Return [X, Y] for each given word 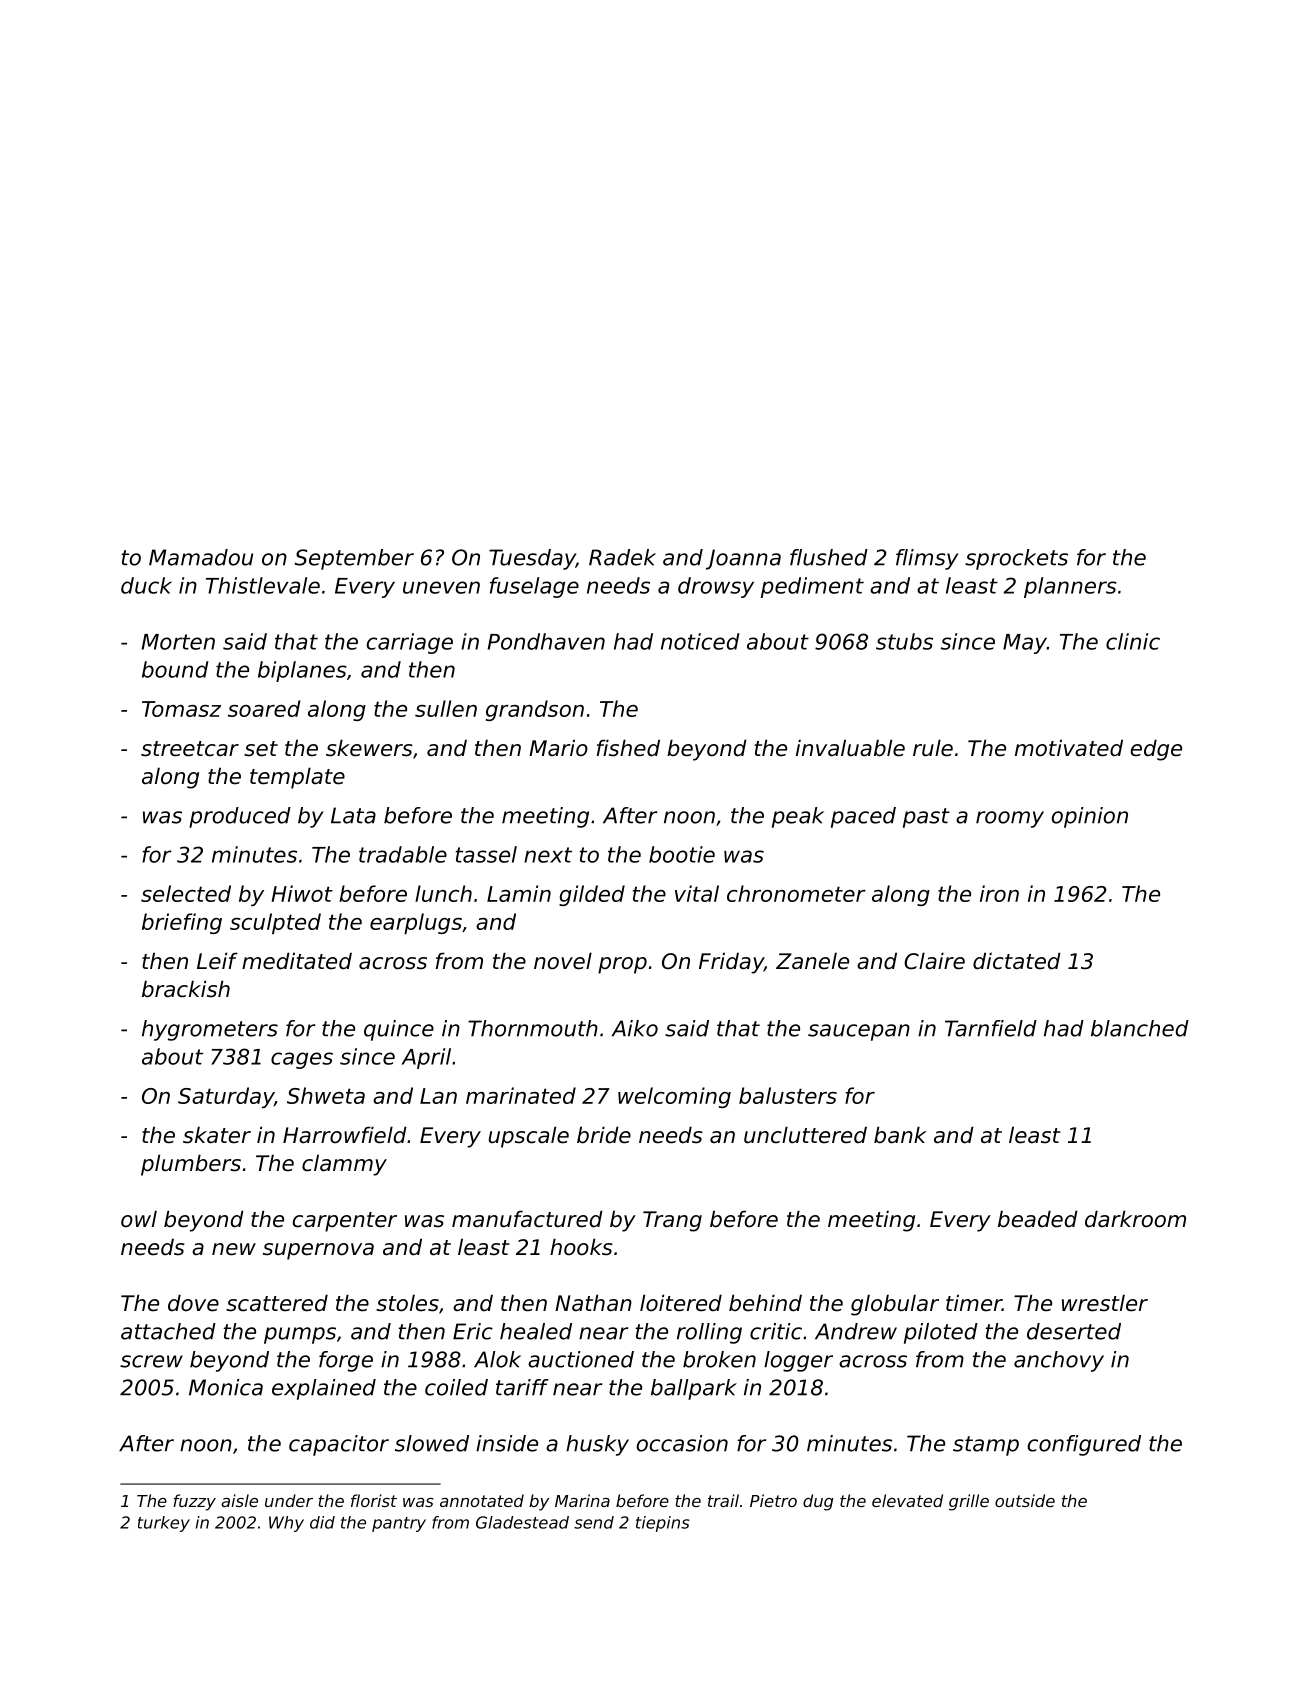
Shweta [326, 1095]
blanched [1140, 1028]
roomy [1010, 819]
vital [697, 893]
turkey [164, 1524]
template [297, 778]
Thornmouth [533, 1028]
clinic [1133, 641]
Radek [622, 557]
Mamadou [201, 557]
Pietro [773, 1500]
